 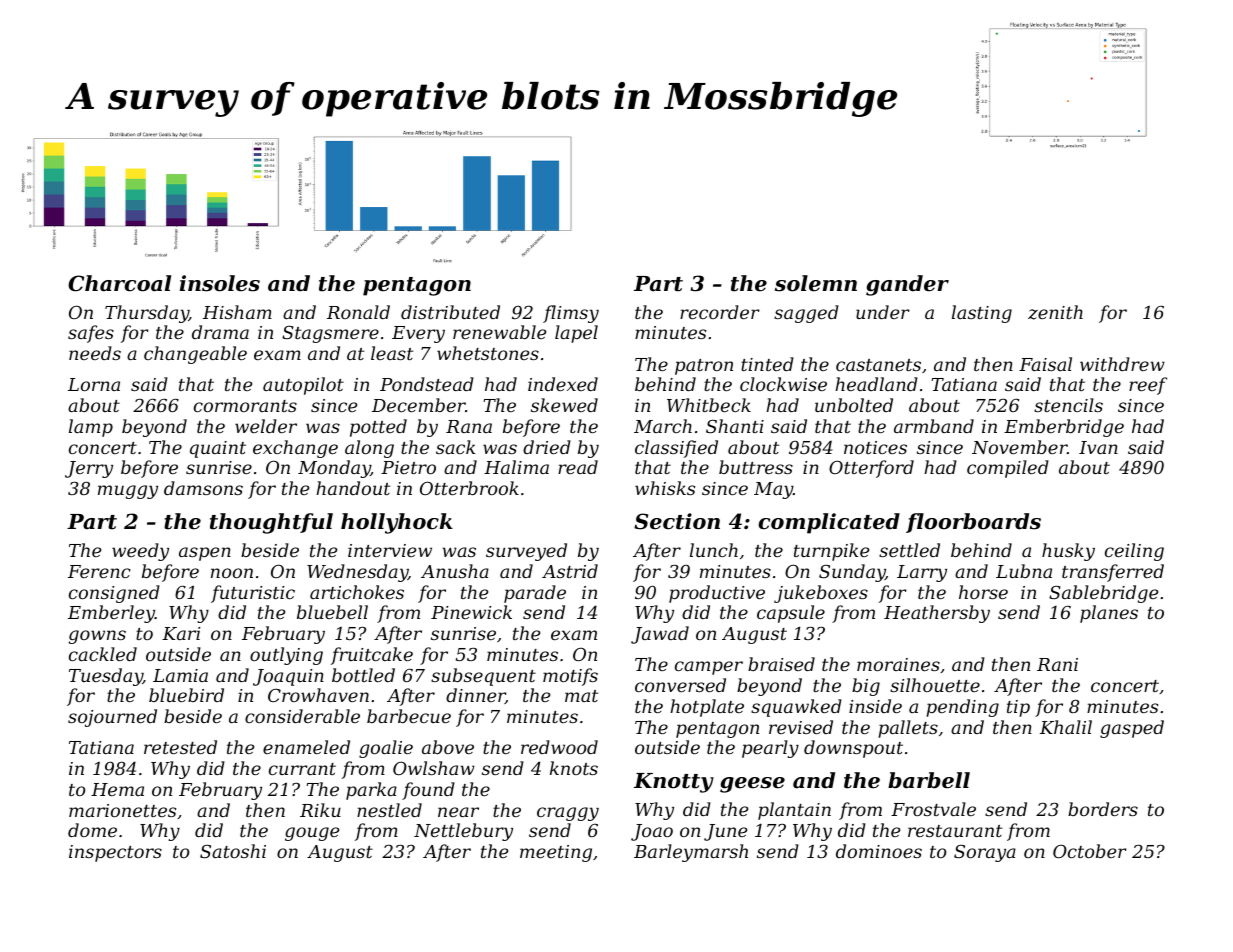 What do you see at coordinates (674, 783) in the page?
I see `Knotty` at bounding box center [674, 783].
